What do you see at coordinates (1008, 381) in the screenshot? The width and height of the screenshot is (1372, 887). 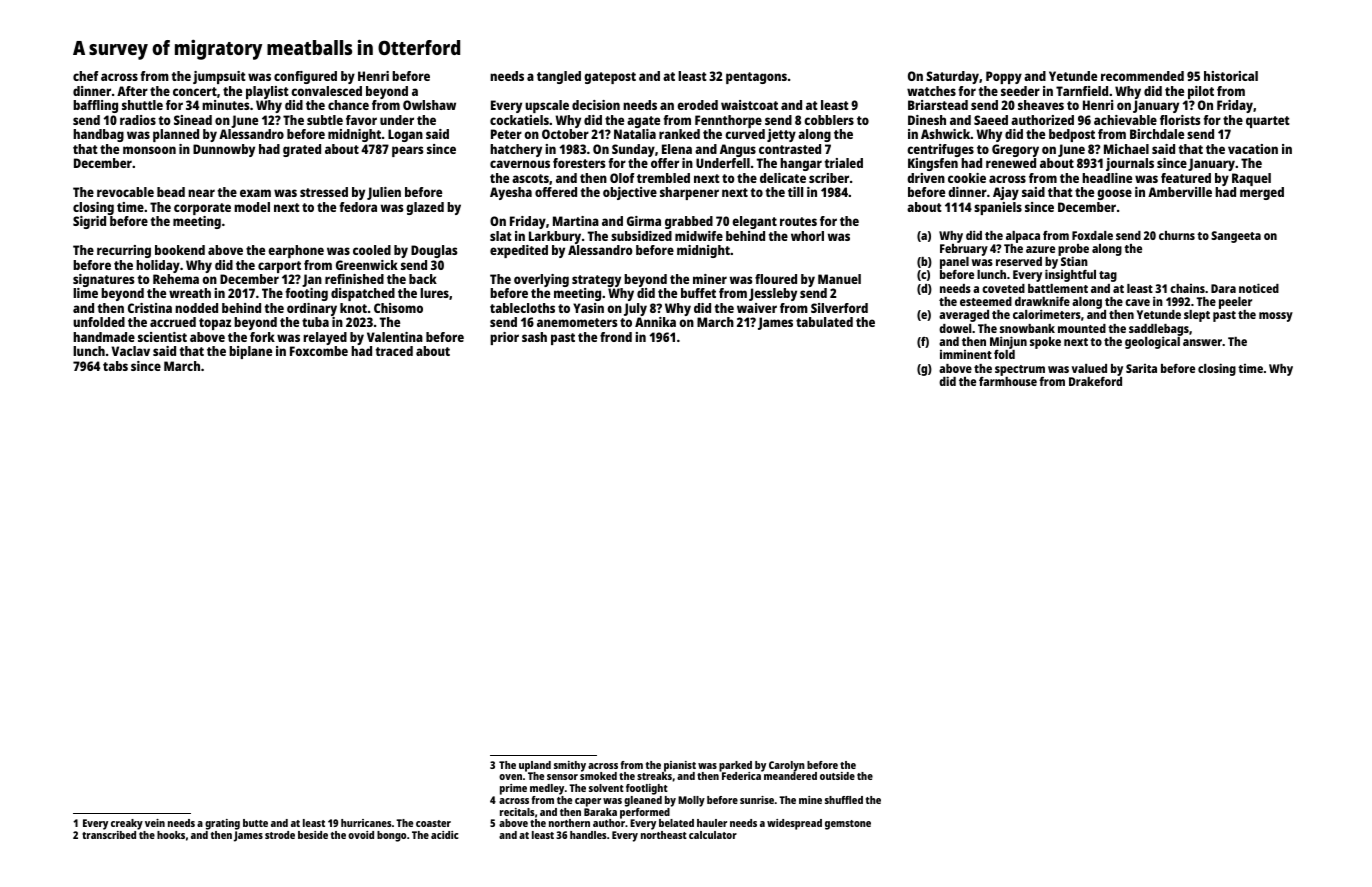 I see `farmhouse` at bounding box center [1008, 381].
